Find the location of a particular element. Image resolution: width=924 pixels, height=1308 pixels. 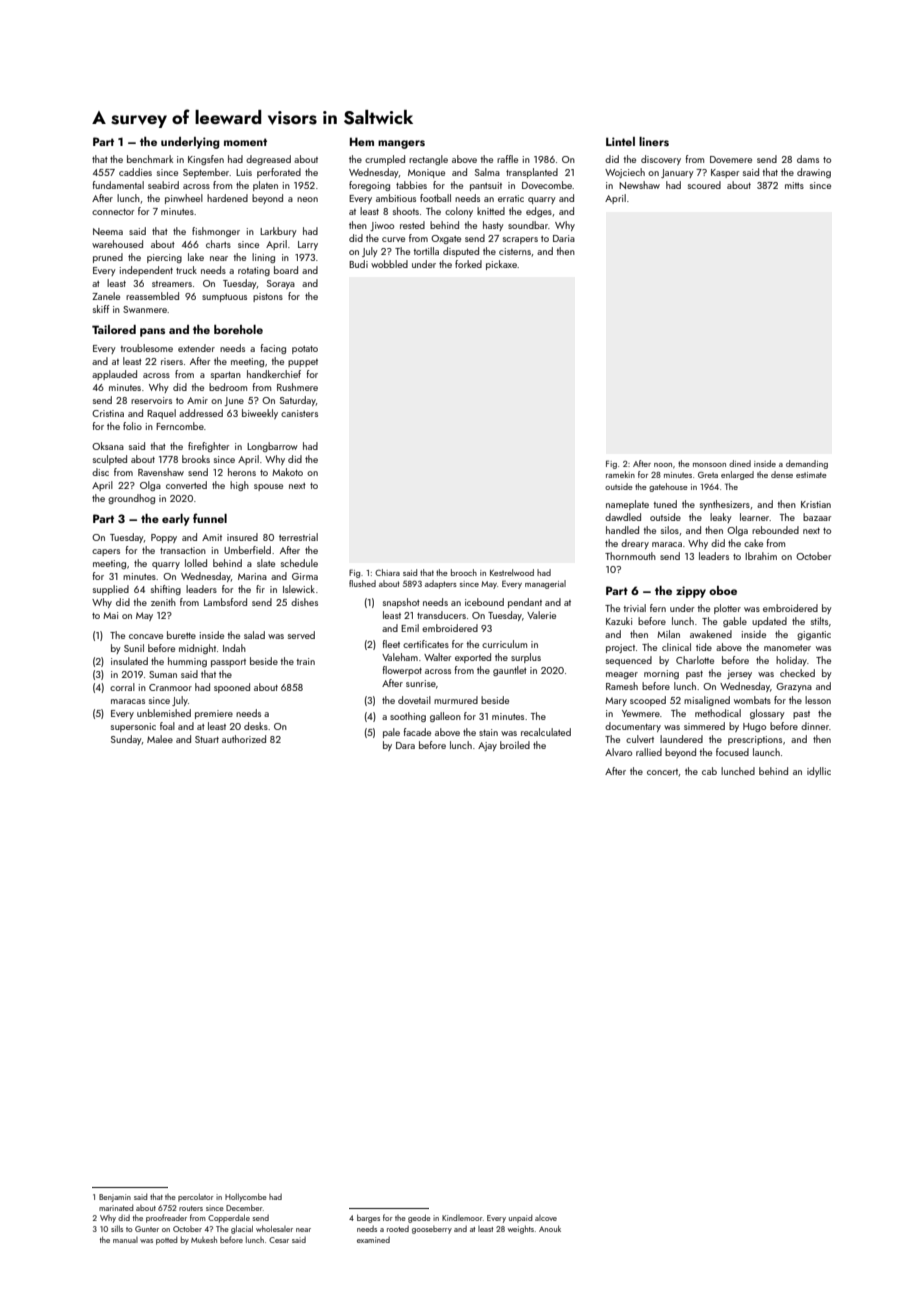

lesson is located at coordinates (818, 700).
